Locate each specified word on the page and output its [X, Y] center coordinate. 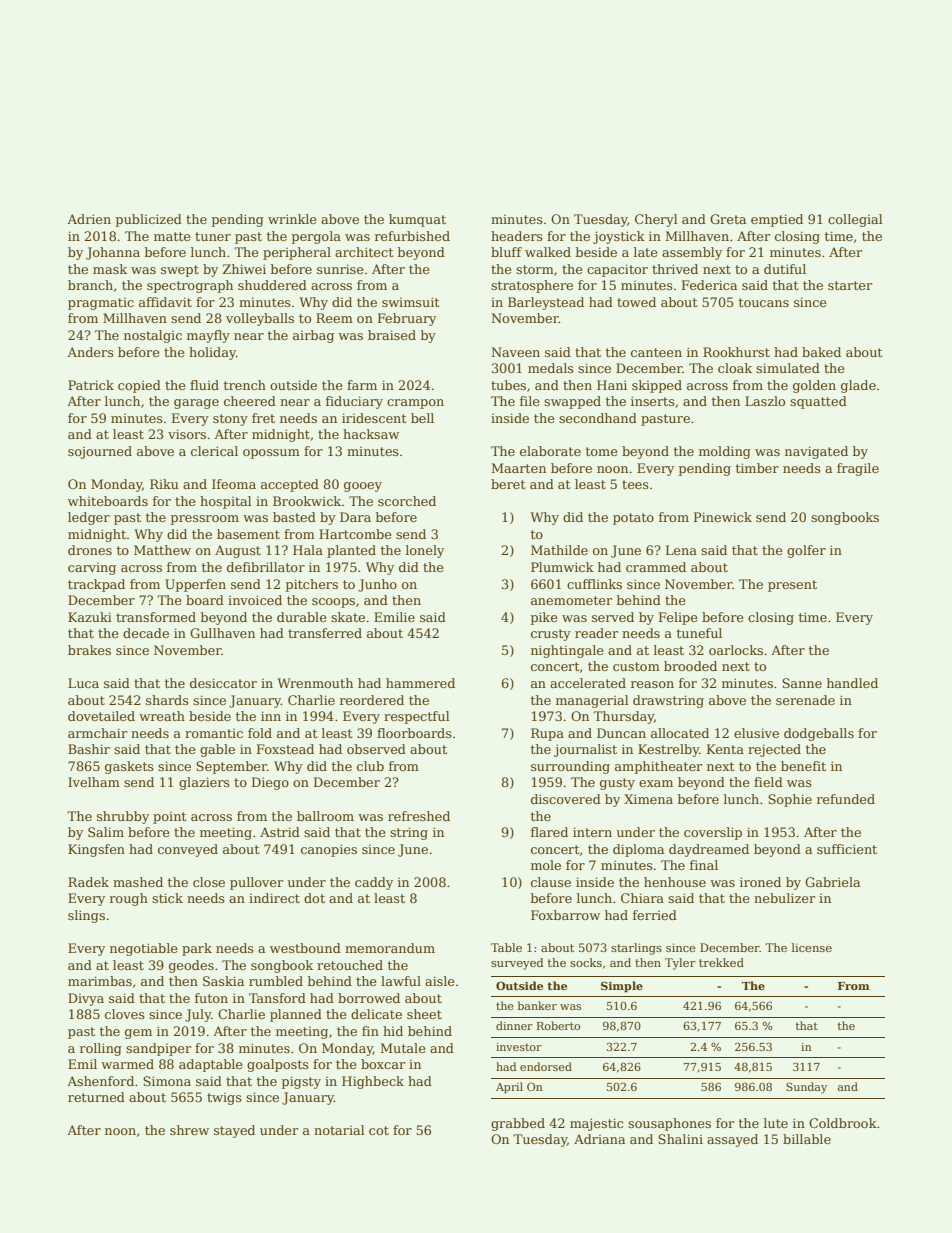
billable [807, 1139]
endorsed [546, 1066]
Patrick [91, 385]
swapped [572, 402]
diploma [638, 850]
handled [852, 683]
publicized [149, 220]
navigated [816, 452]
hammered [420, 683]
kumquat [417, 220]
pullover [256, 883]
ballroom [325, 816]
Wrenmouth [315, 683]
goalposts [278, 1065]
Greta [728, 219]
